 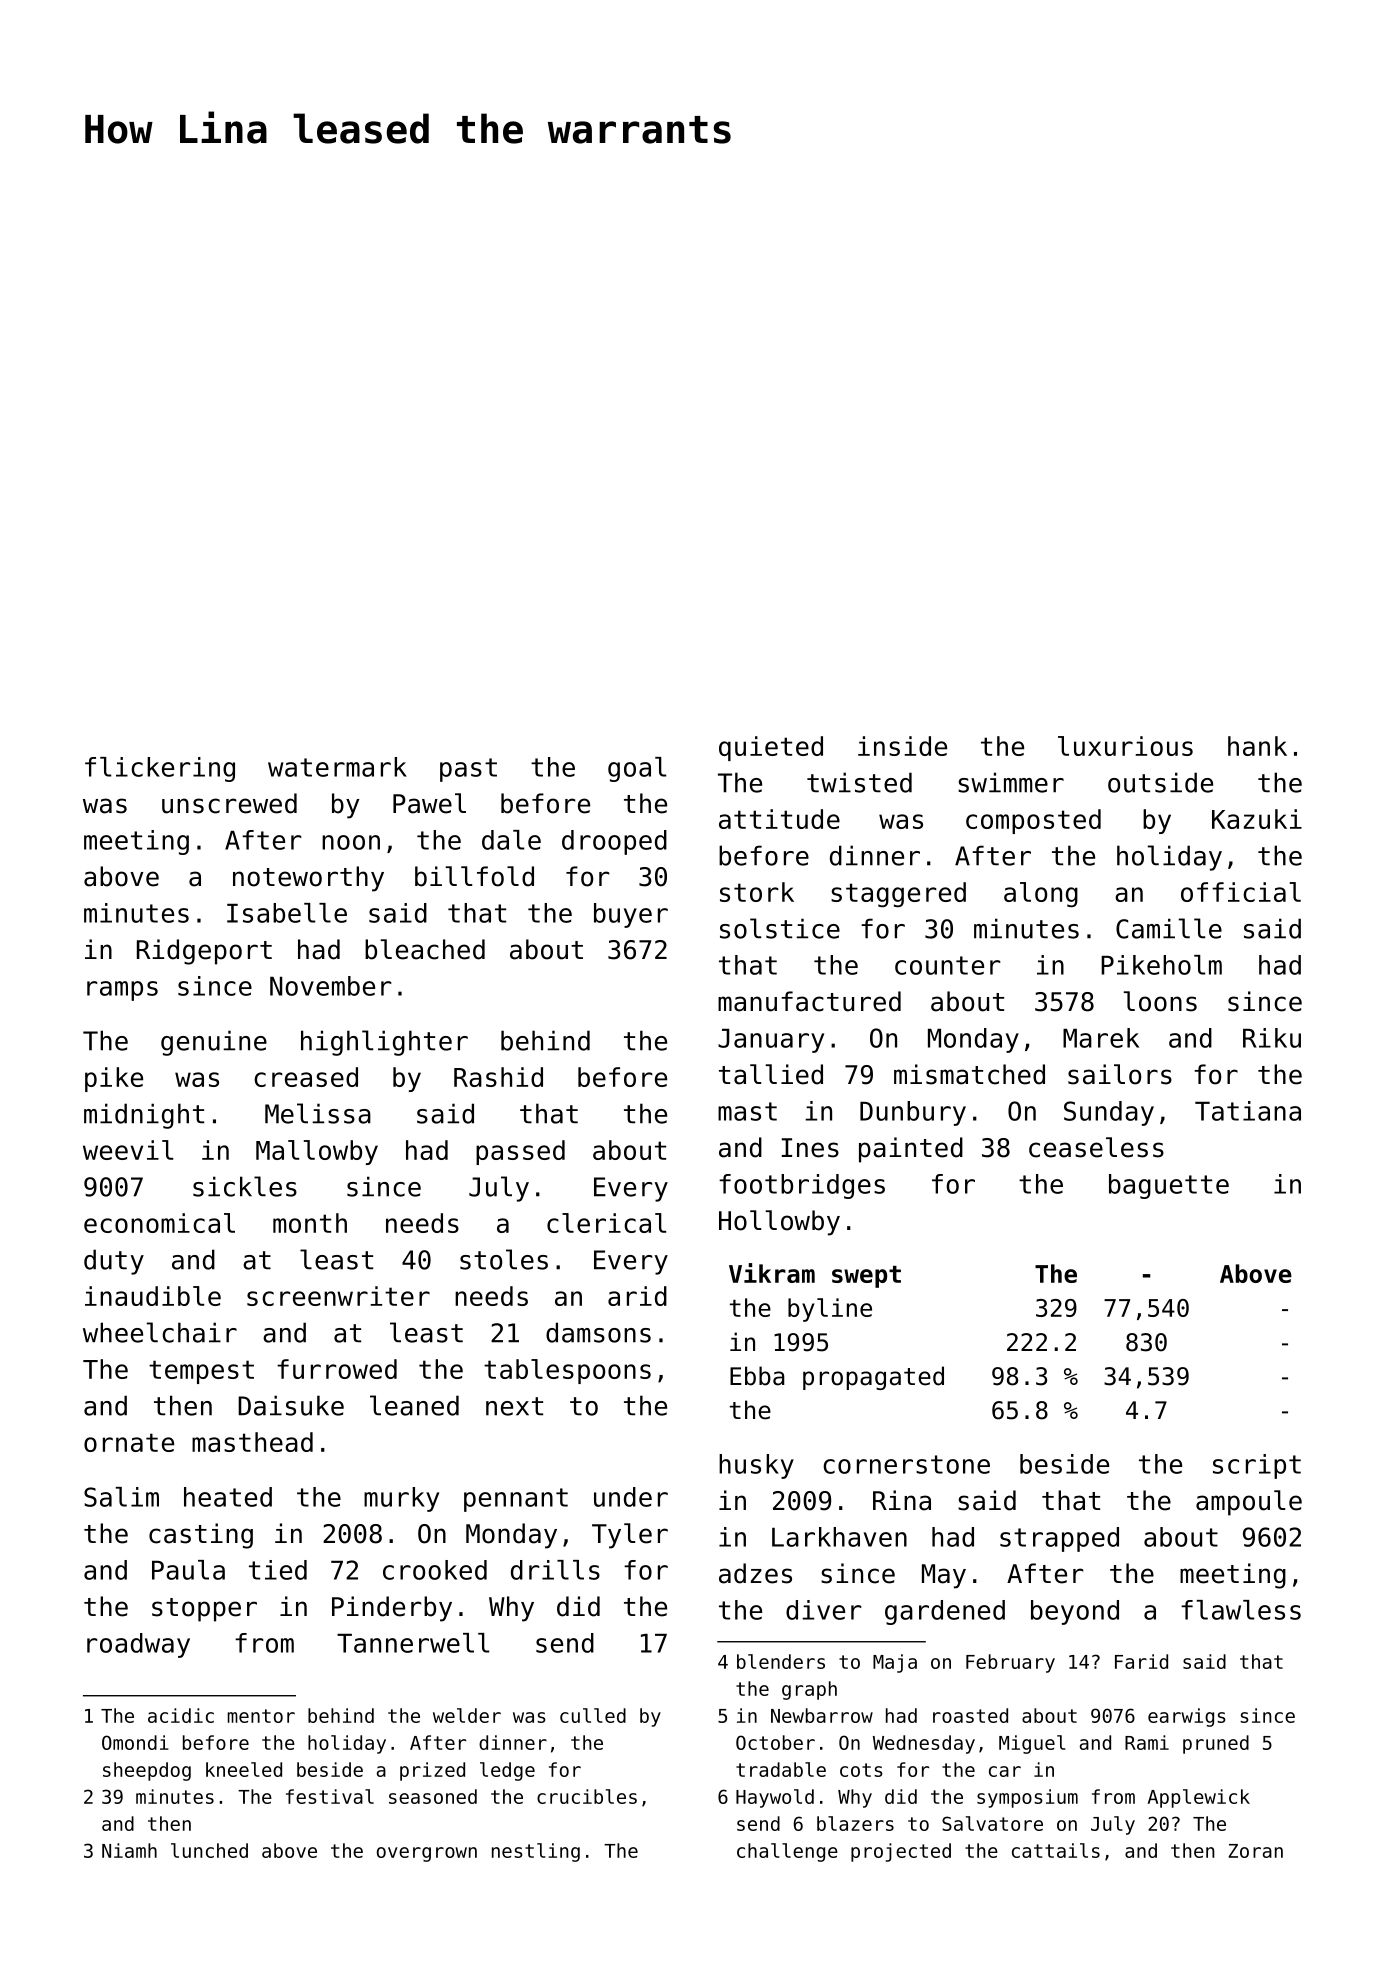 I want to click on script, so click(x=1257, y=1466).
